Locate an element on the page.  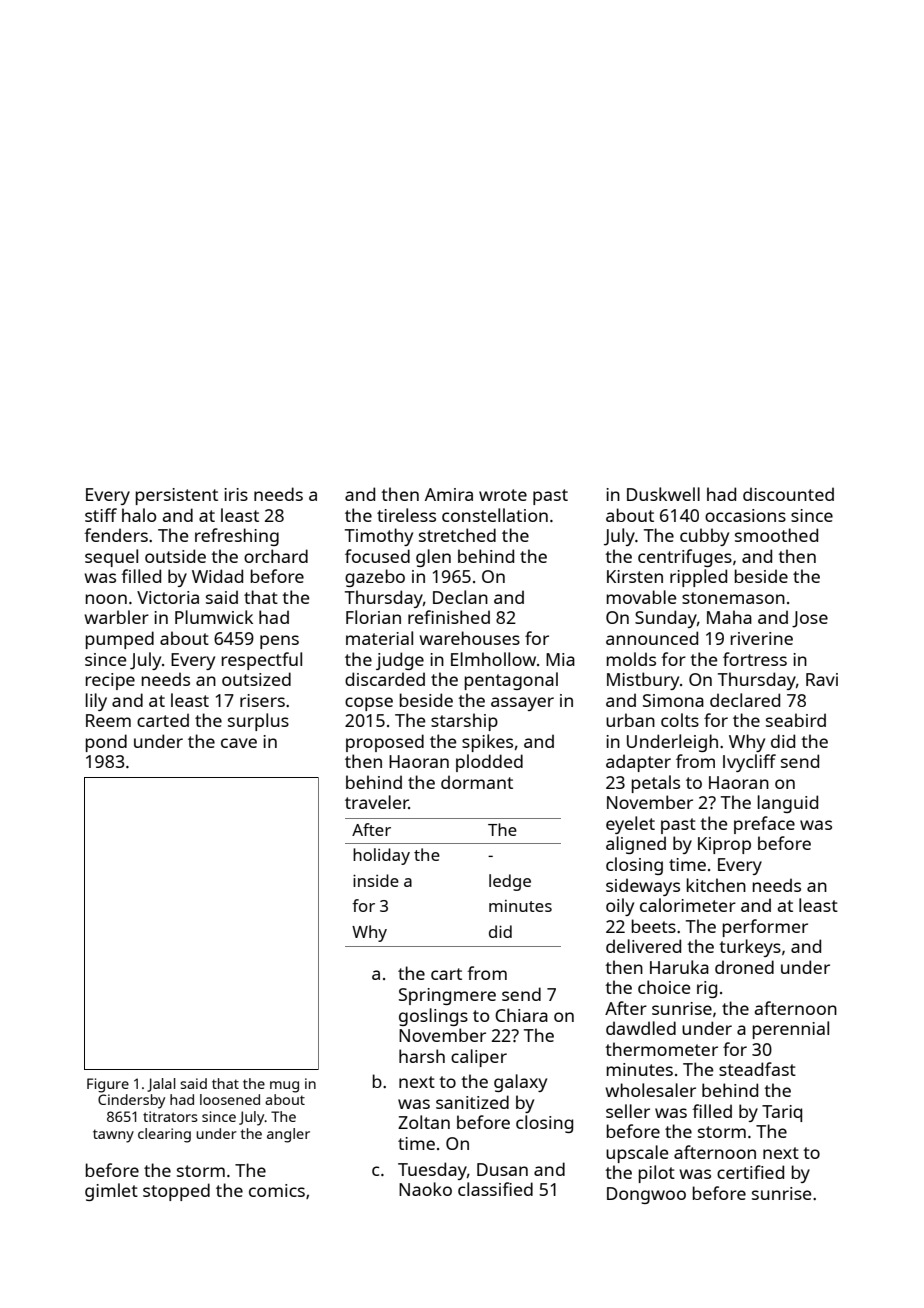
calorimeter is located at coordinates (688, 905).
